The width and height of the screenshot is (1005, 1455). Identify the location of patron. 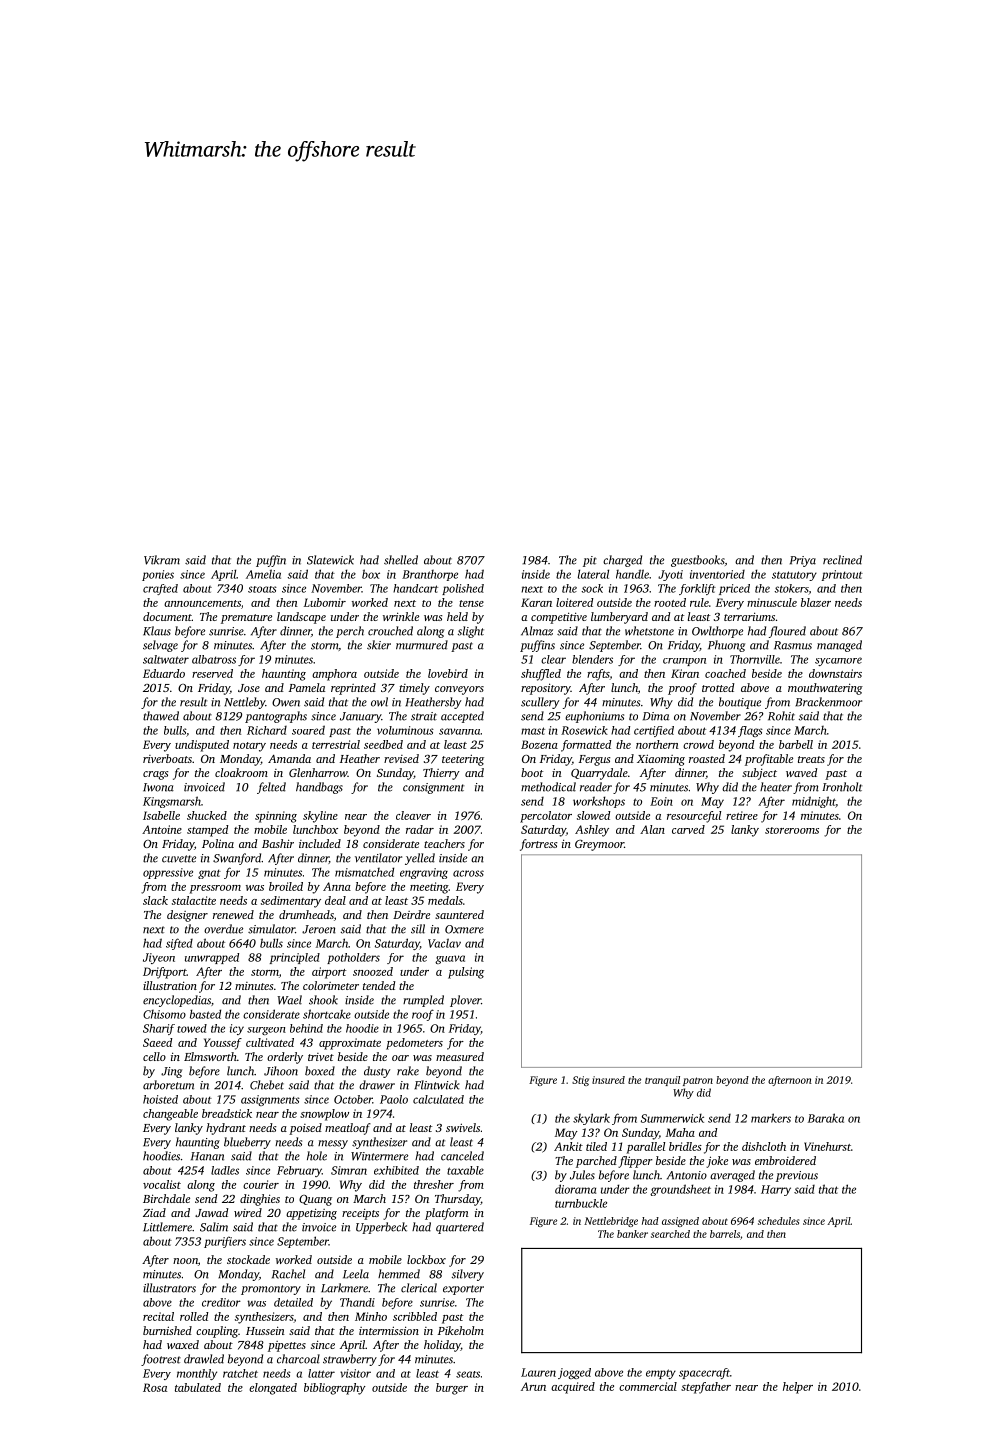
(698, 1081).
